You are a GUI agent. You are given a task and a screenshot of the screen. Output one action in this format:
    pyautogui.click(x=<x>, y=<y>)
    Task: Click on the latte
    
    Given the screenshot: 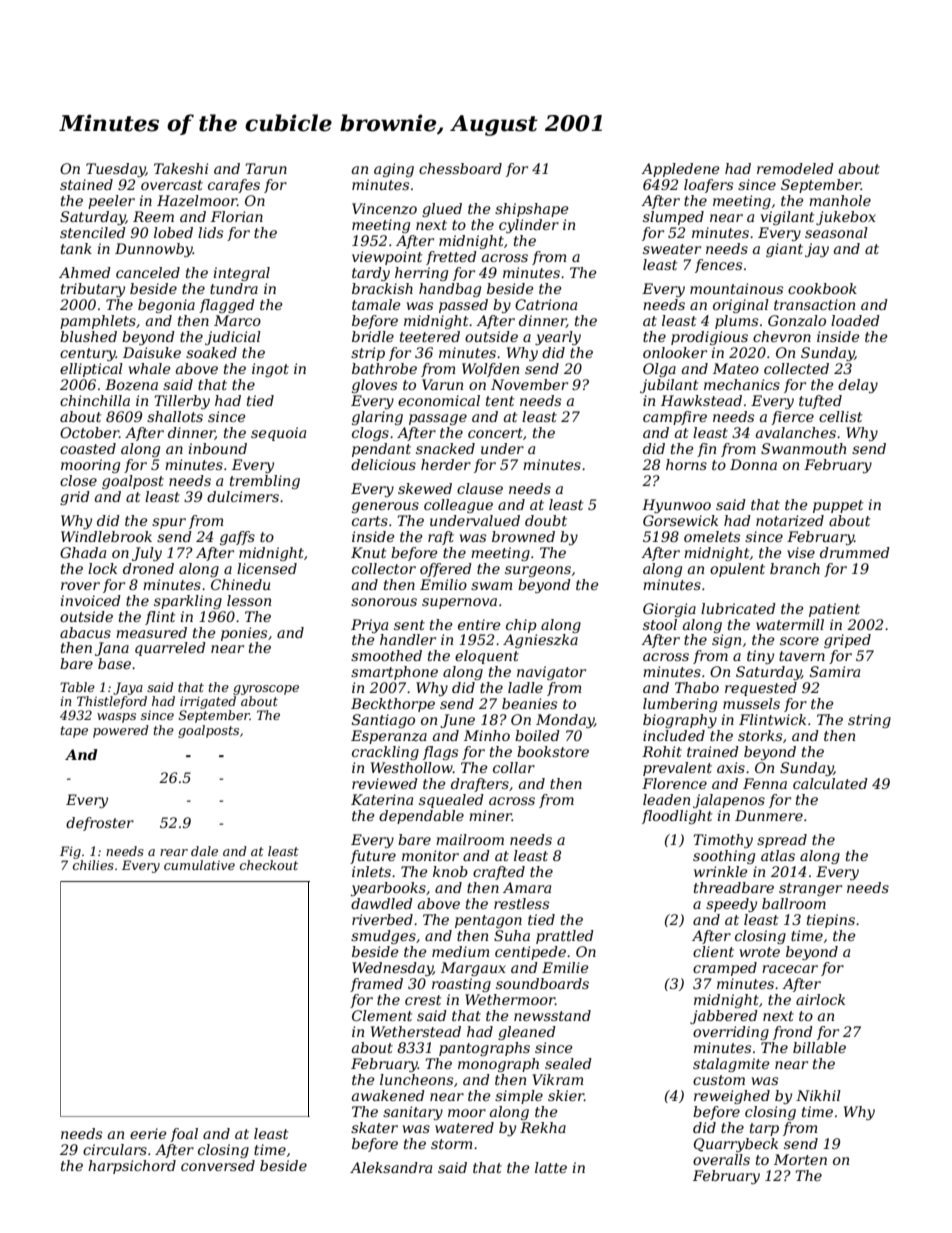 What is the action you would take?
    pyautogui.click(x=551, y=1167)
